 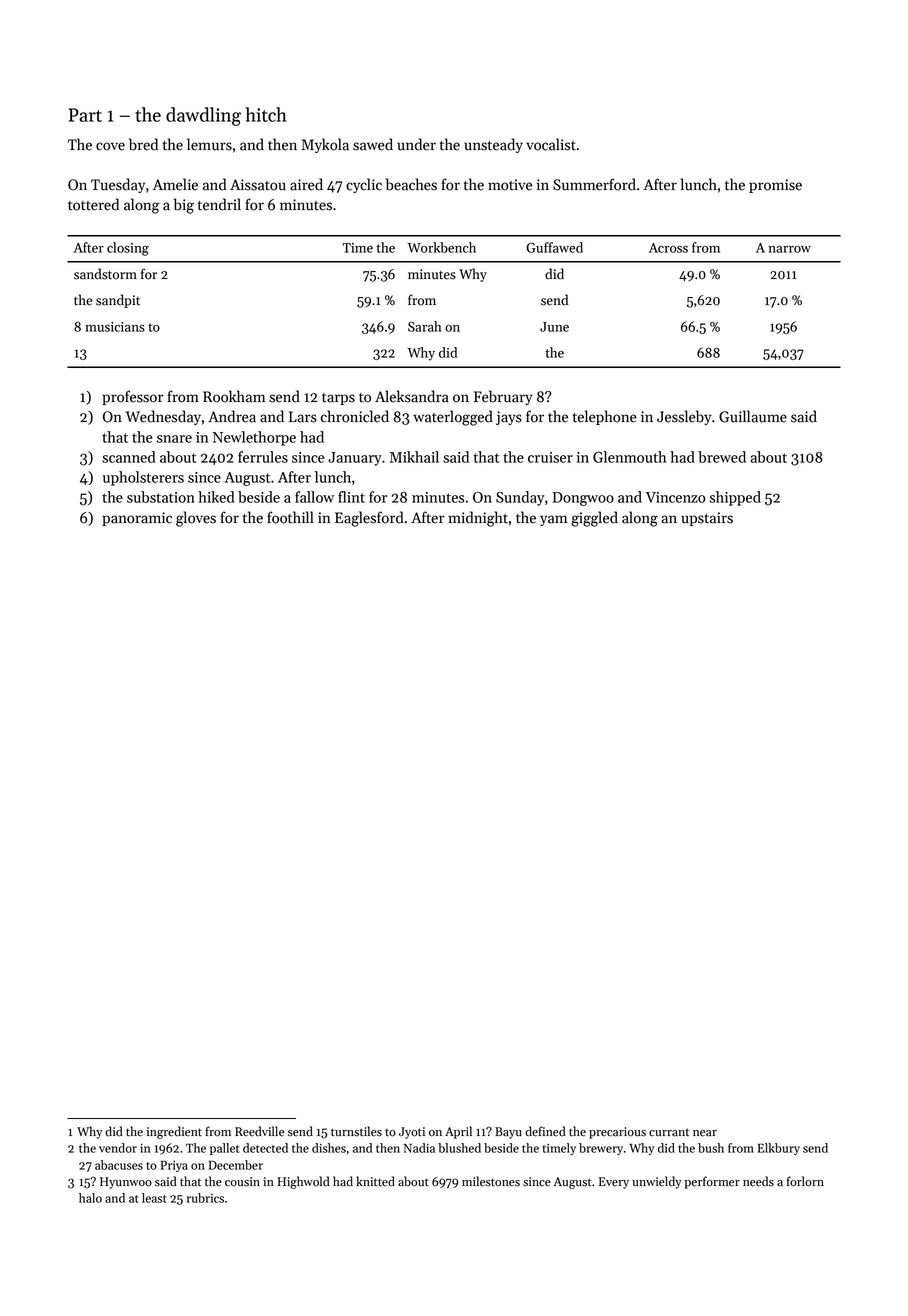 I want to click on Reedville, so click(x=259, y=1131).
